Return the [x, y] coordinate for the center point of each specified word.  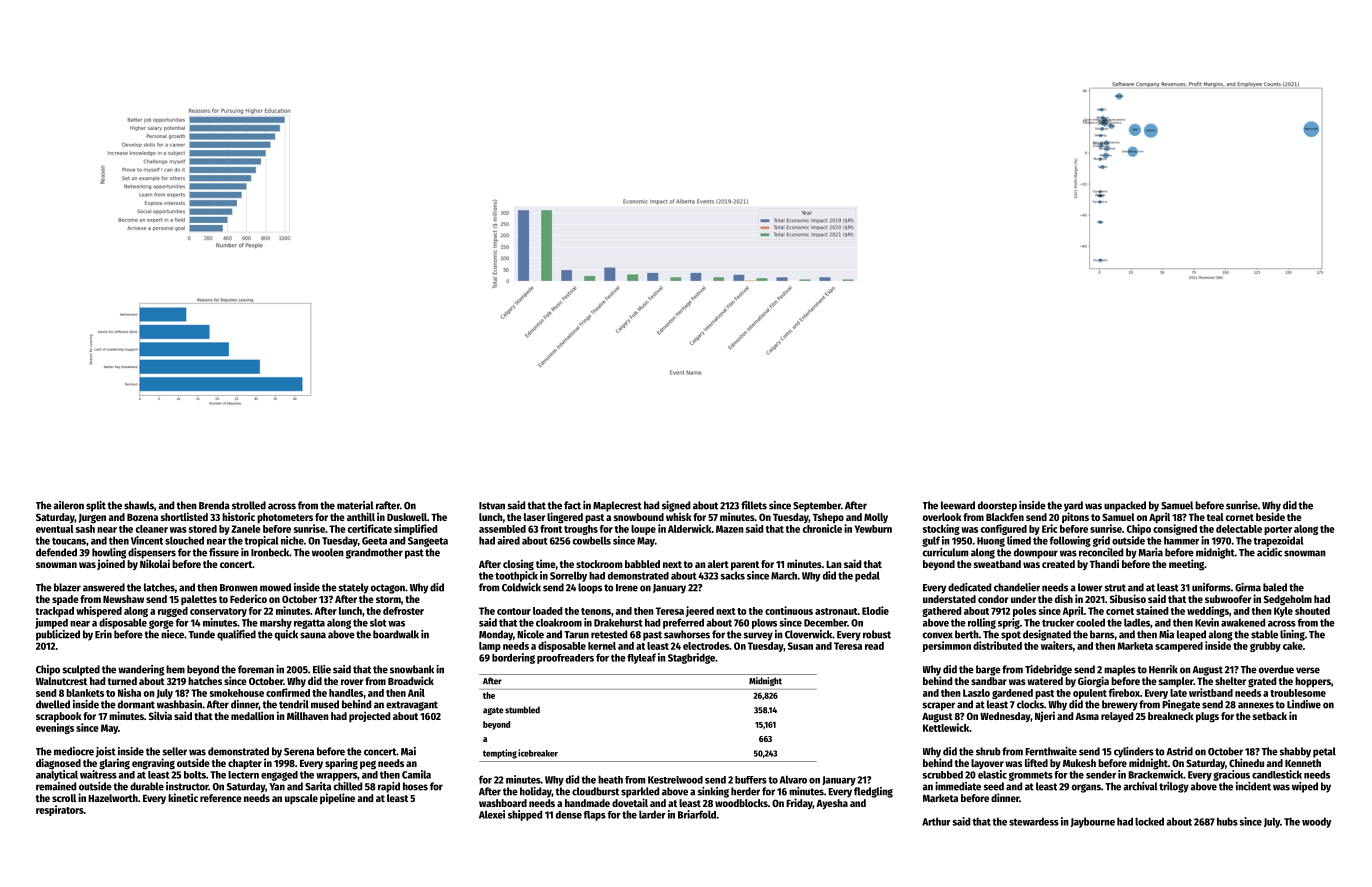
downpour [1036, 553]
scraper [938, 706]
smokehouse [237, 693]
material [355, 505]
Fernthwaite [1051, 751]
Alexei [492, 814]
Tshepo [828, 518]
